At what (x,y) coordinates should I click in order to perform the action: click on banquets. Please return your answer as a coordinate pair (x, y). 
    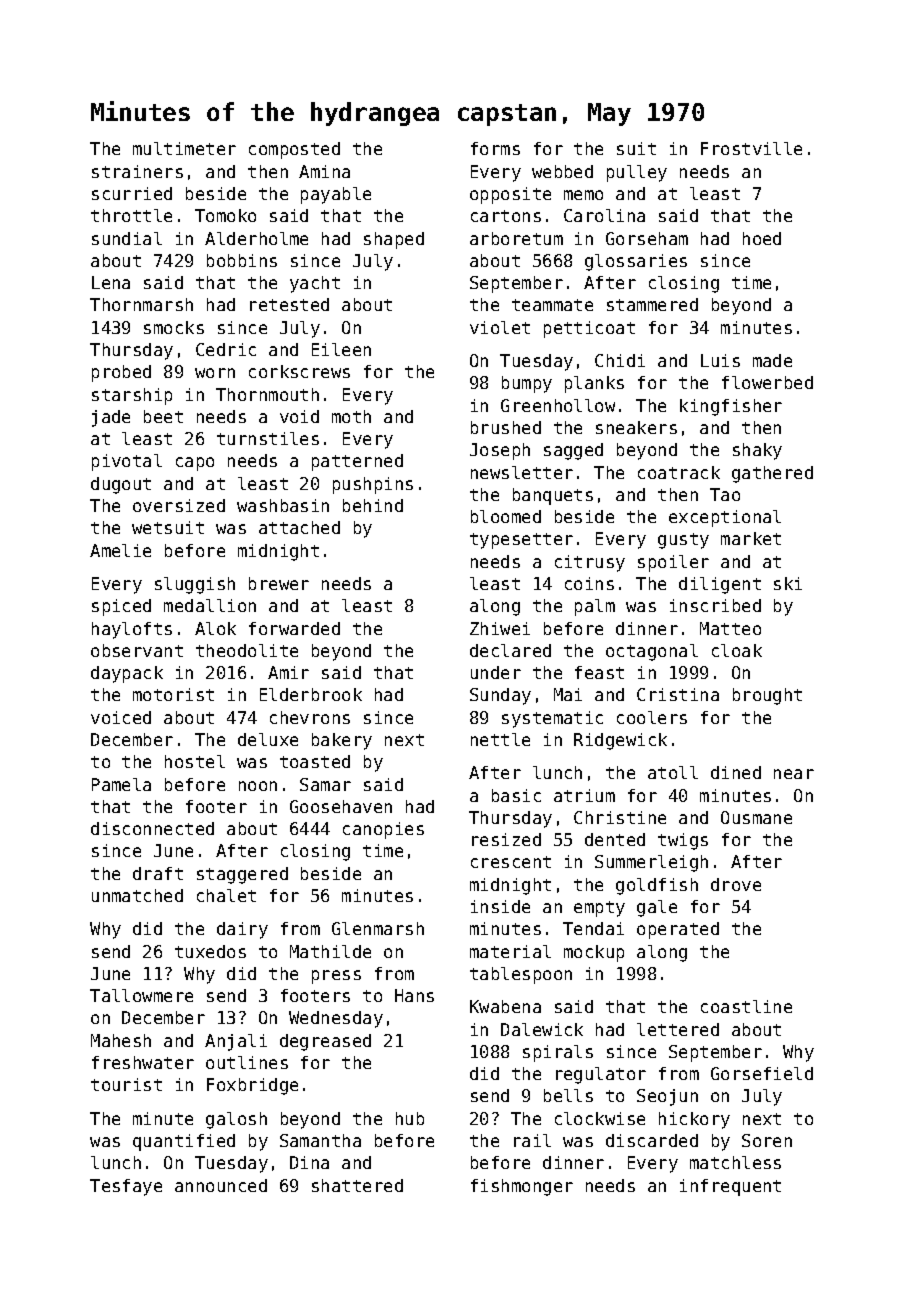
    Looking at the image, I should click on (553, 496).
